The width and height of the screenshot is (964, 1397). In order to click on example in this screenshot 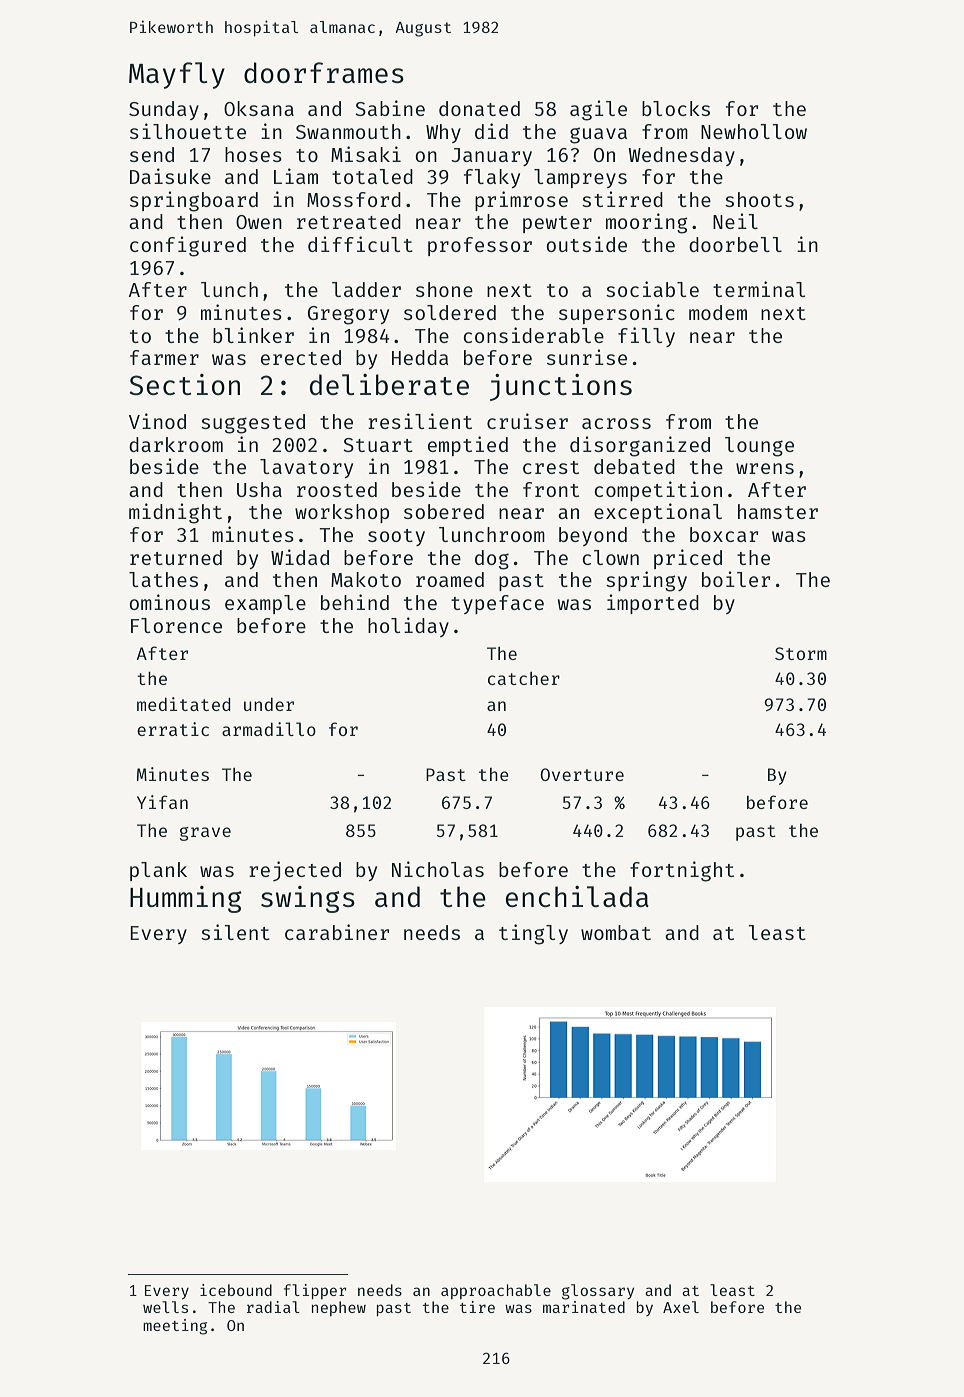, I will do `click(265, 604)`.
